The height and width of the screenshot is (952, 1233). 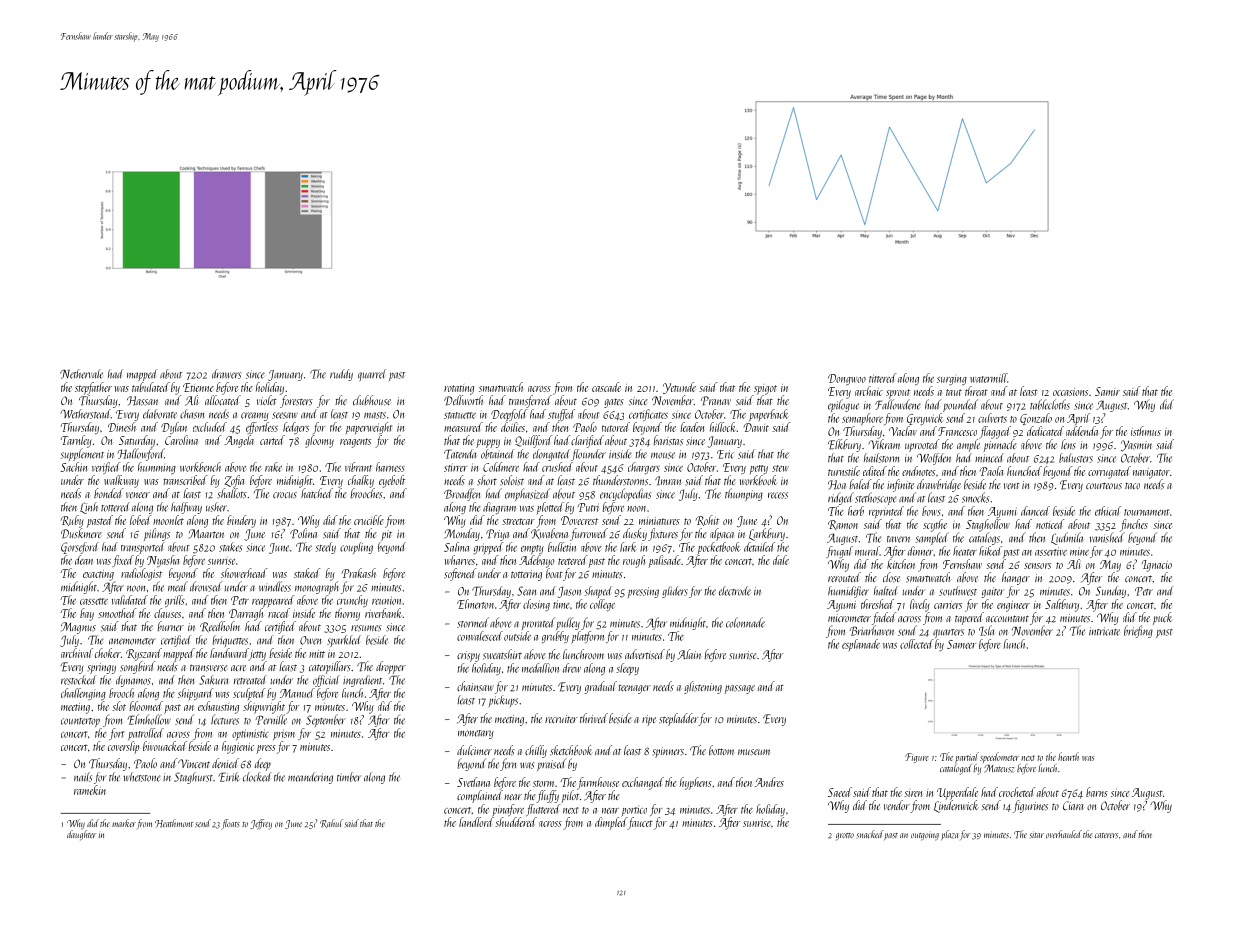 I want to click on daughter, so click(x=81, y=835).
